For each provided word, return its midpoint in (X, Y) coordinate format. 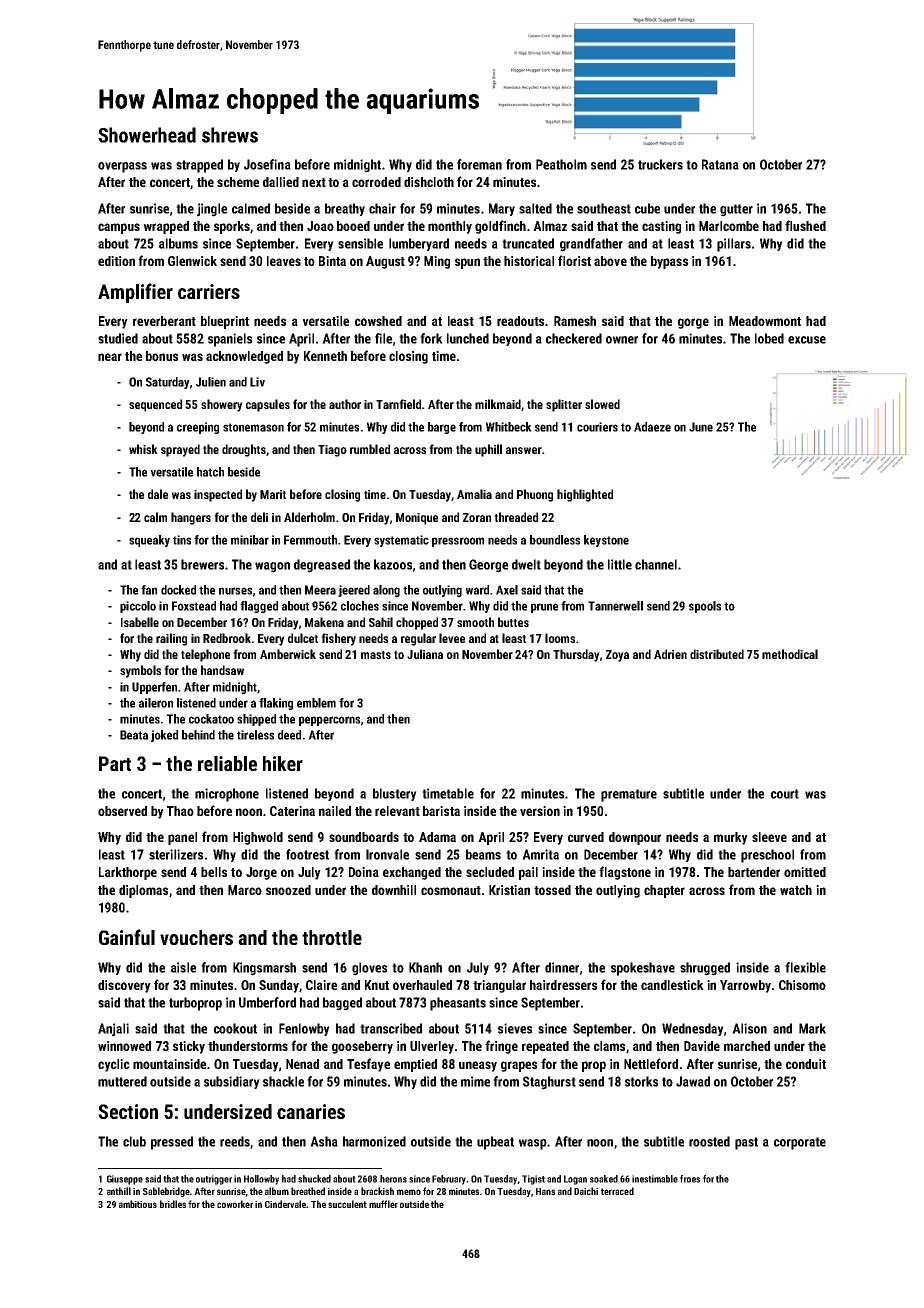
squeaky (149, 541)
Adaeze (652, 427)
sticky (189, 1047)
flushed (805, 225)
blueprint (225, 322)
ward (477, 590)
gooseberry (362, 1047)
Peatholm (561, 164)
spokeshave (643, 969)
